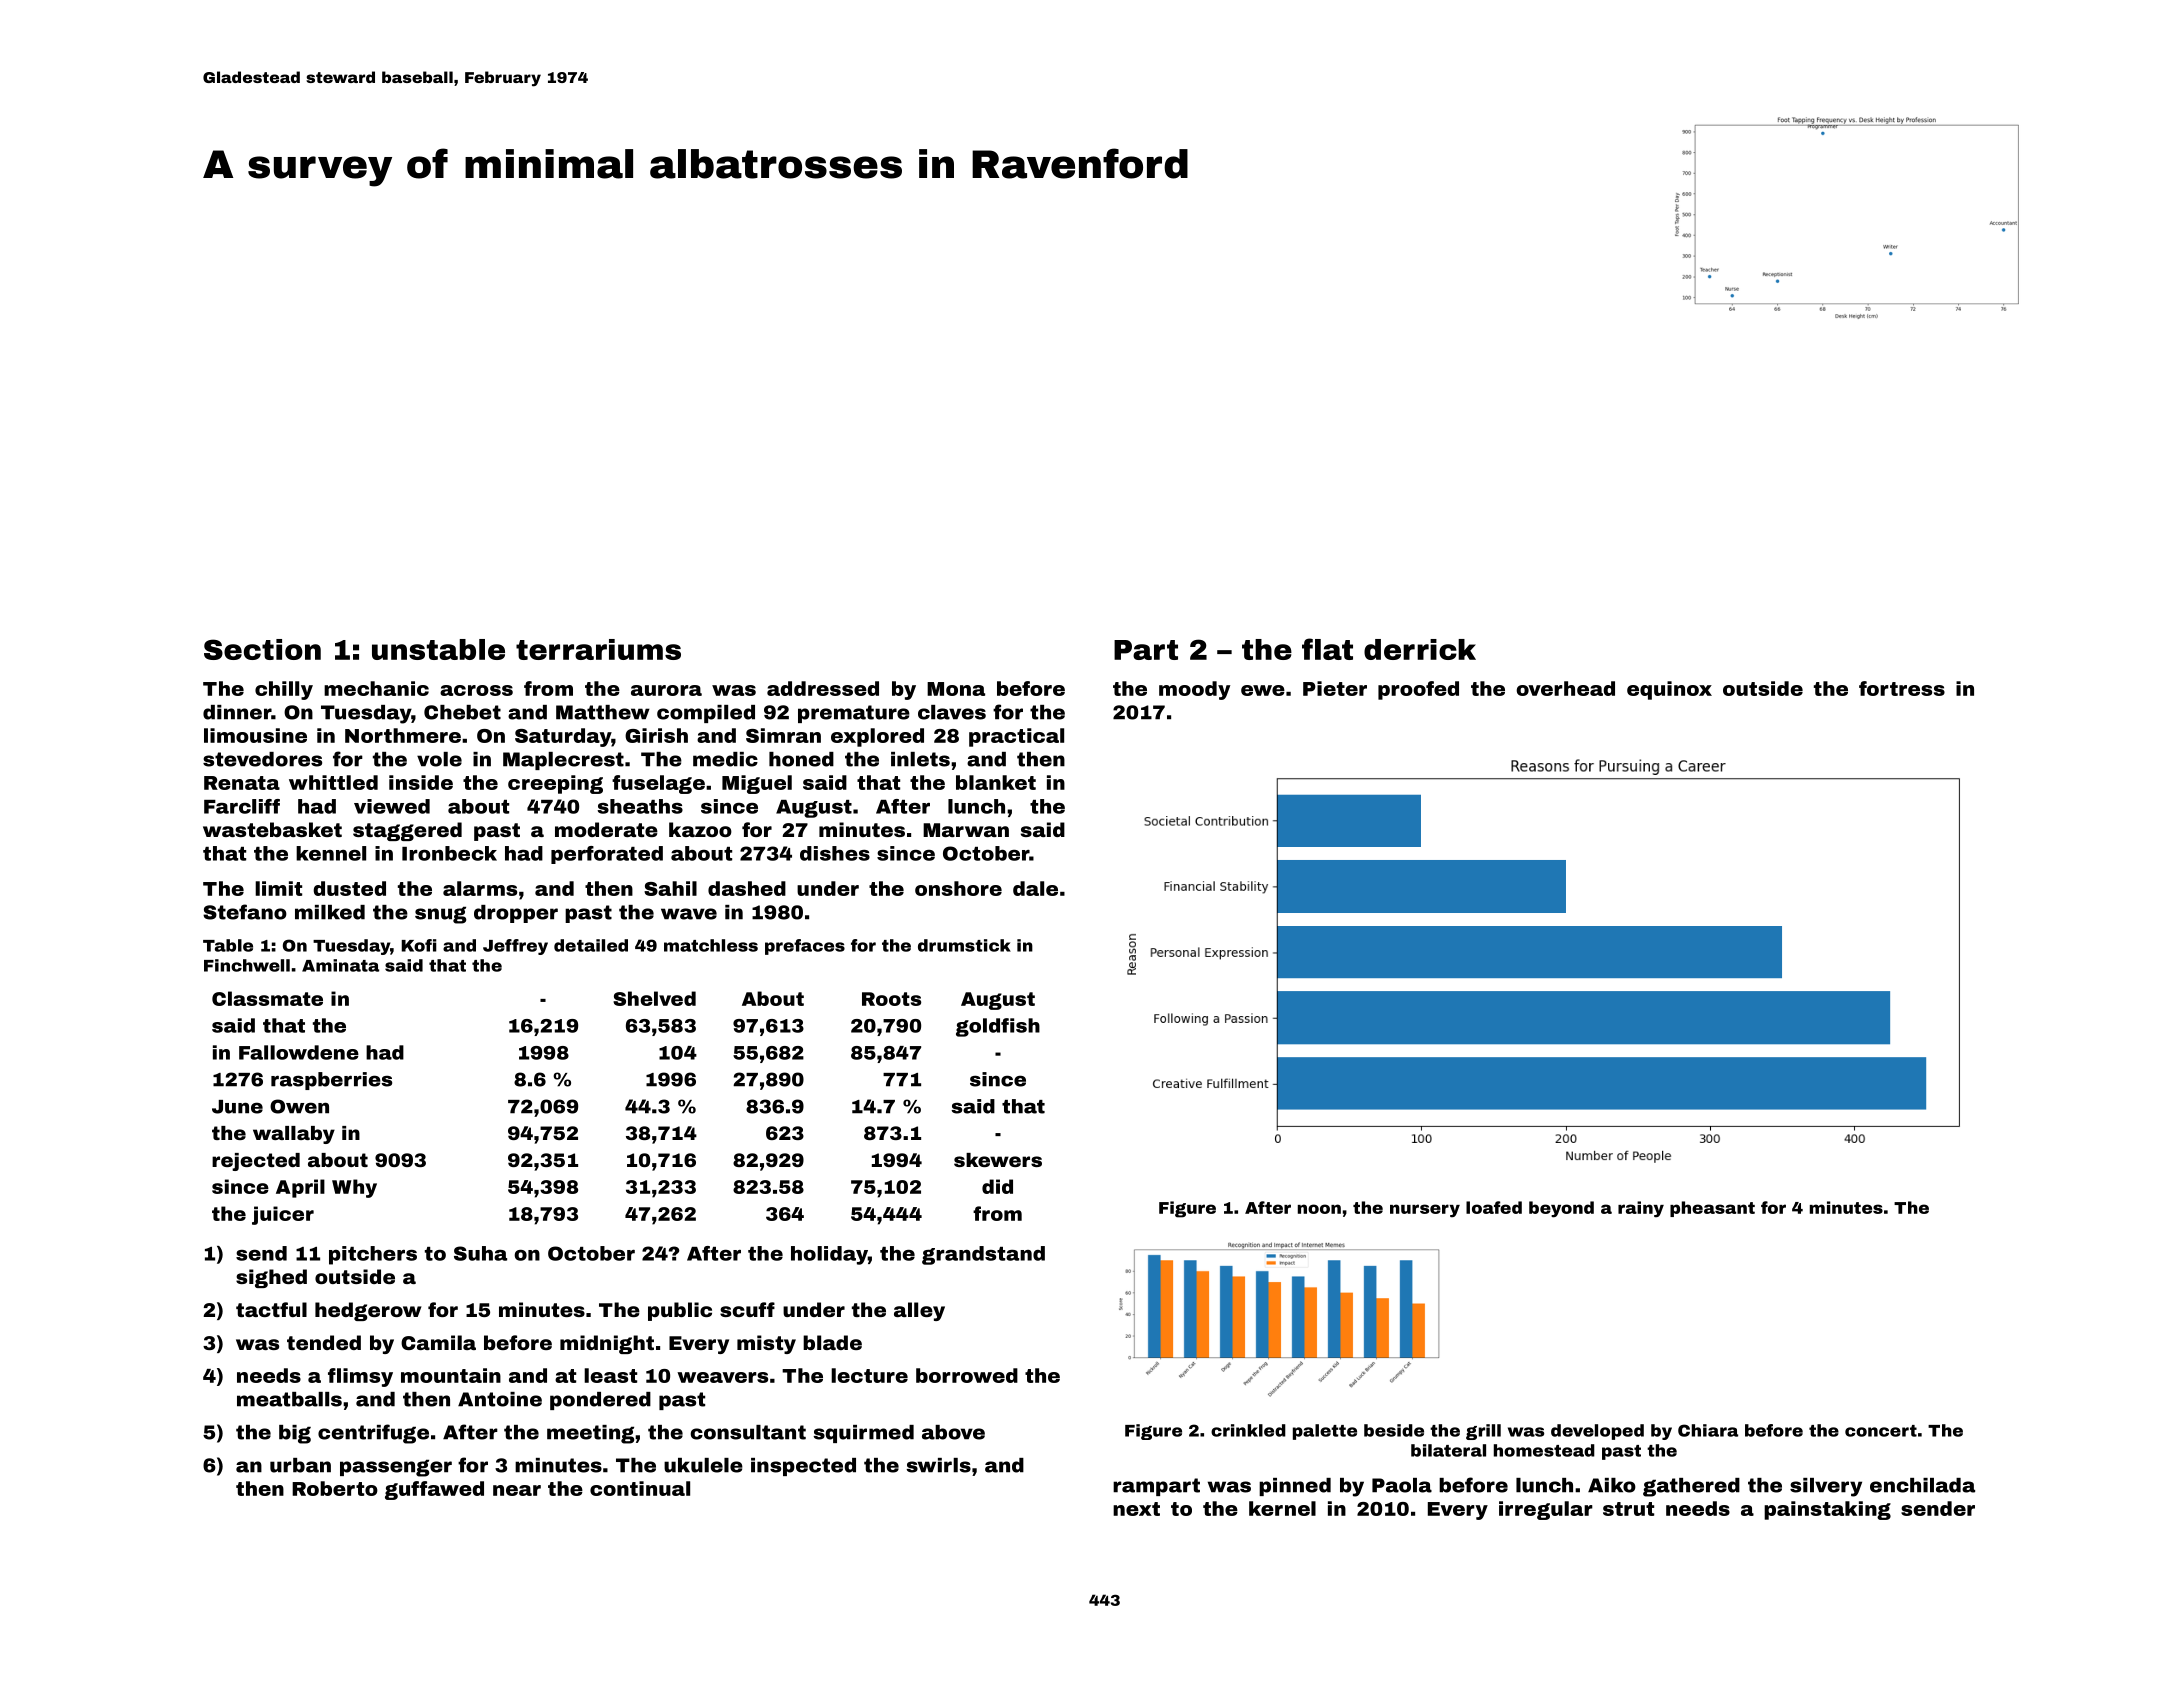  Describe the element at coordinates (480, 1253) in the page. I see `Suha` at that location.
